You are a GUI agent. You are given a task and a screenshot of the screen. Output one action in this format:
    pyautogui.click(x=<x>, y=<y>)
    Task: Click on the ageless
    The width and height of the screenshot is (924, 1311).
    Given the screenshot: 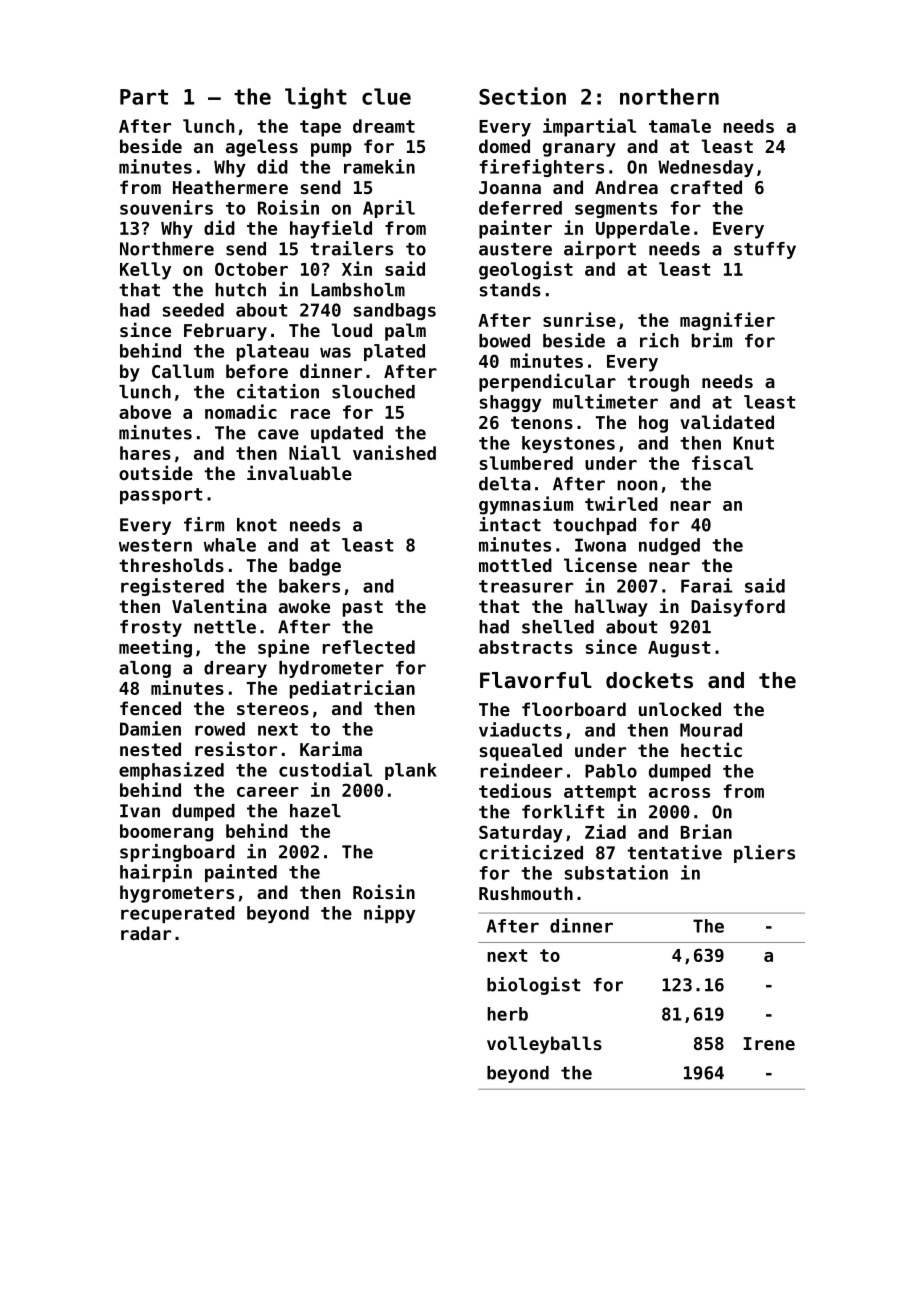 What is the action you would take?
    pyautogui.click(x=262, y=148)
